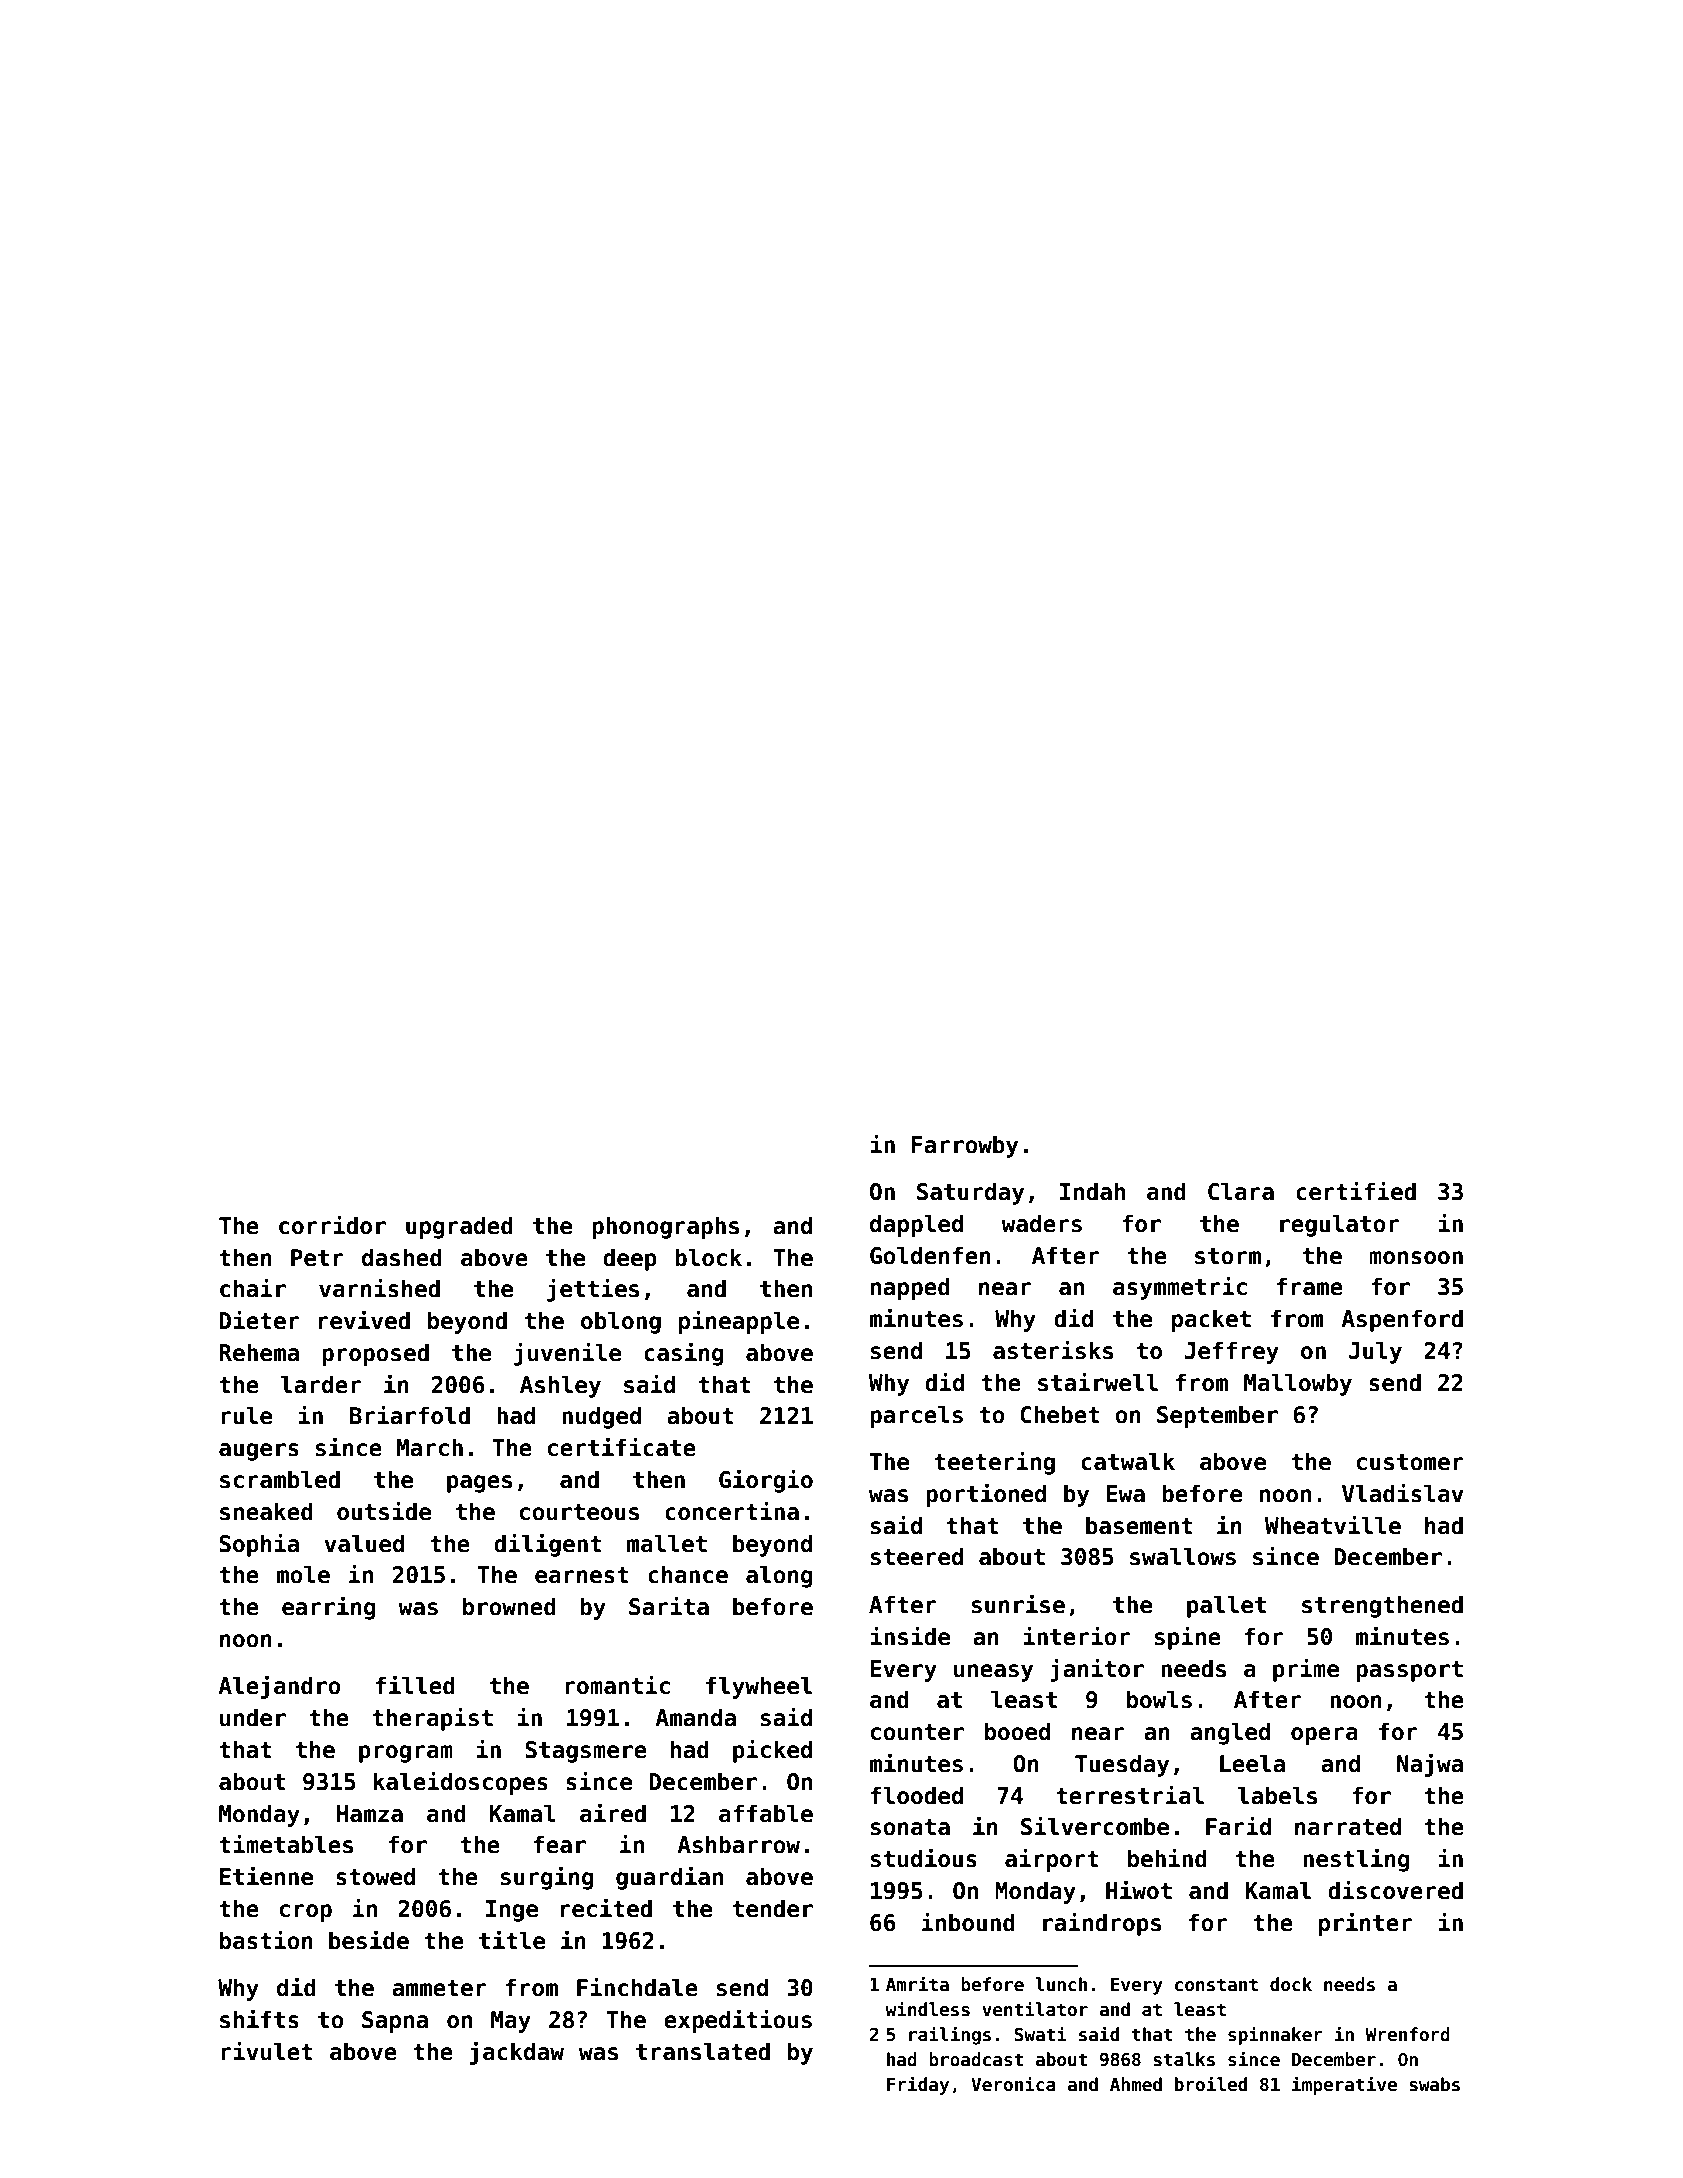  Describe the element at coordinates (965, 1146) in the screenshot. I see `Farrowby` at that location.
